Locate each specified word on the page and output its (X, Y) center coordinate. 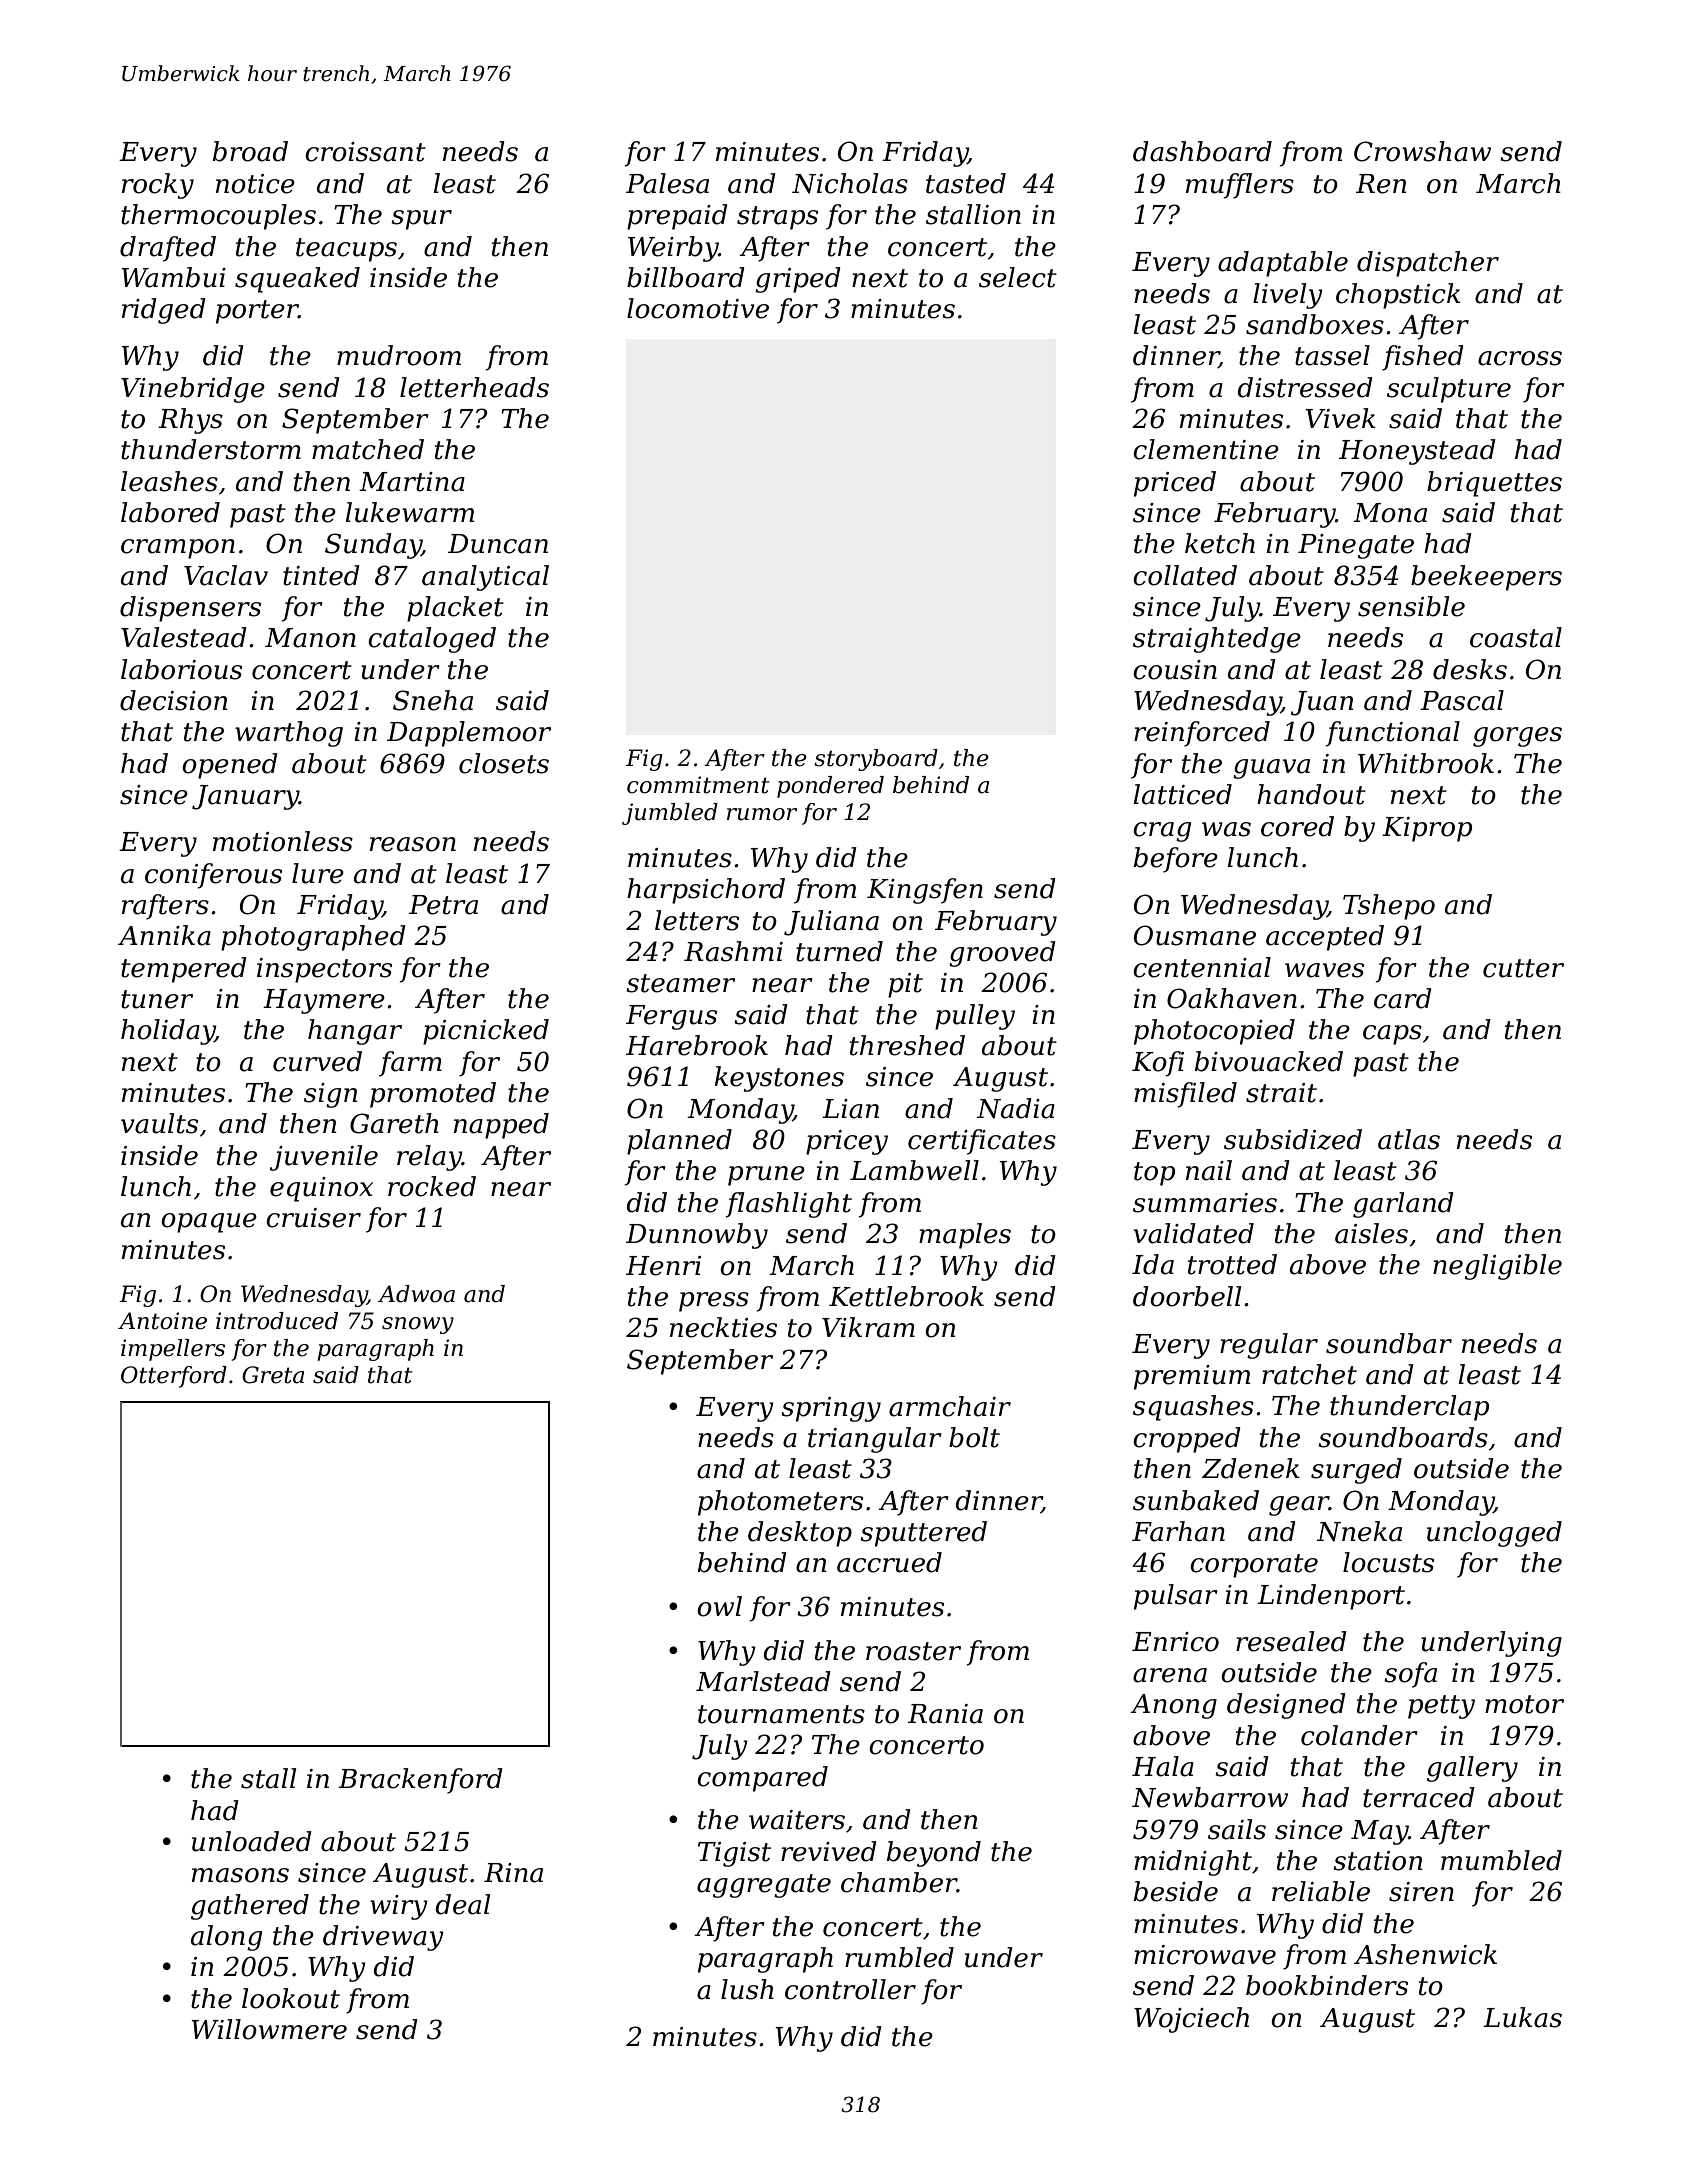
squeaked (297, 280)
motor (1524, 1704)
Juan (1322, 703)
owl (719, 1606)
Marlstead (763, 1681)
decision (174, 700)
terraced (1419, 1797)
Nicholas (850, 183)
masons (240, 1875)
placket (455, 609)
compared (762, 1779)
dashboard (1202, 151)
